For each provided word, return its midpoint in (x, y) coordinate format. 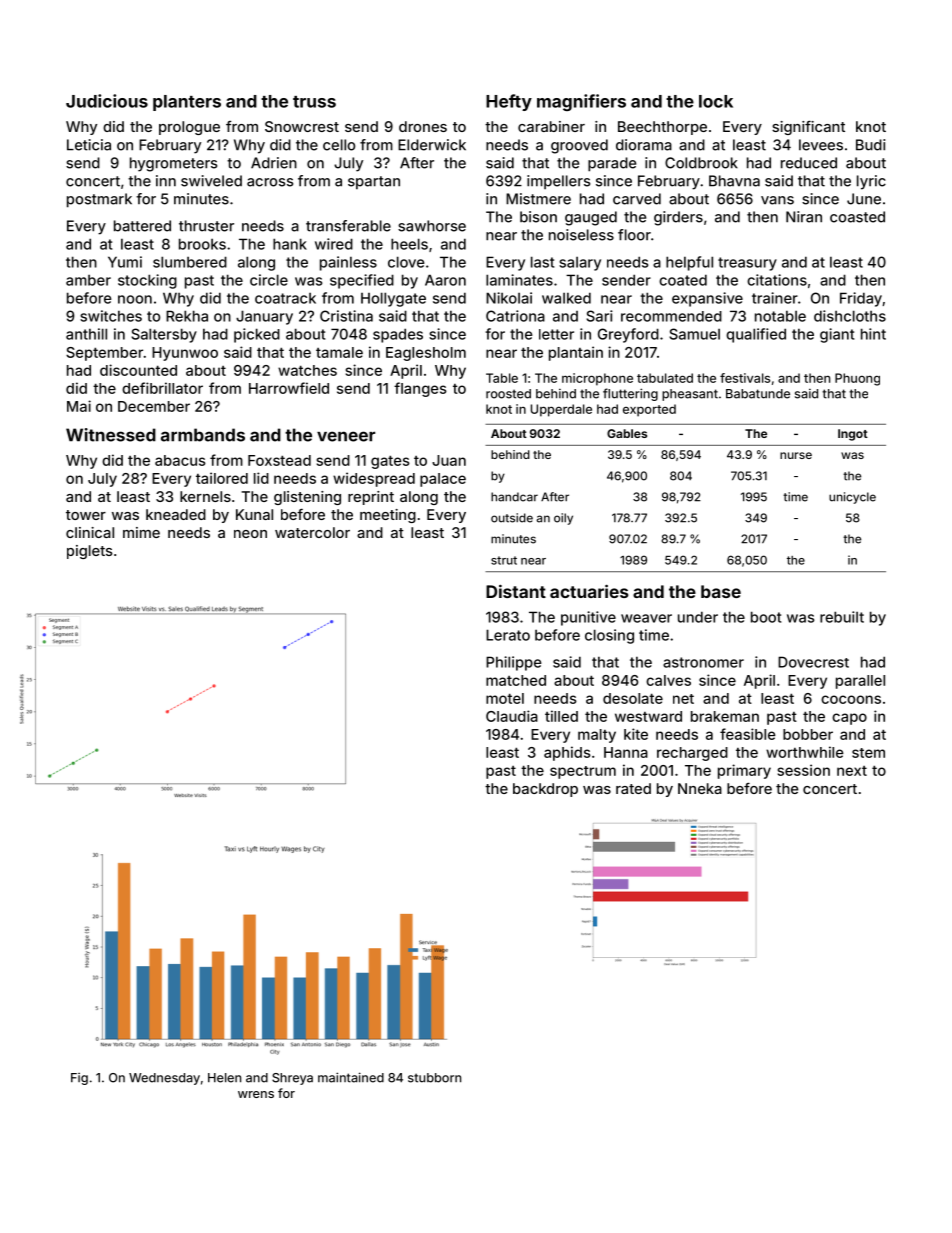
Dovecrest (813, 662)
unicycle (852, 498)
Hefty (509, 102)
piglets (90, 552)
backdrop (545, 790)
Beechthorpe (662, 128)
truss (314, 102)
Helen (224, 1078)
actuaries (589, 591)
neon (250, 534)
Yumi (125, 262)
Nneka (700, 788)
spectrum (583, 772)
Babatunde (758, 394)
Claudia (512, 716)
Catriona (515, 316)
